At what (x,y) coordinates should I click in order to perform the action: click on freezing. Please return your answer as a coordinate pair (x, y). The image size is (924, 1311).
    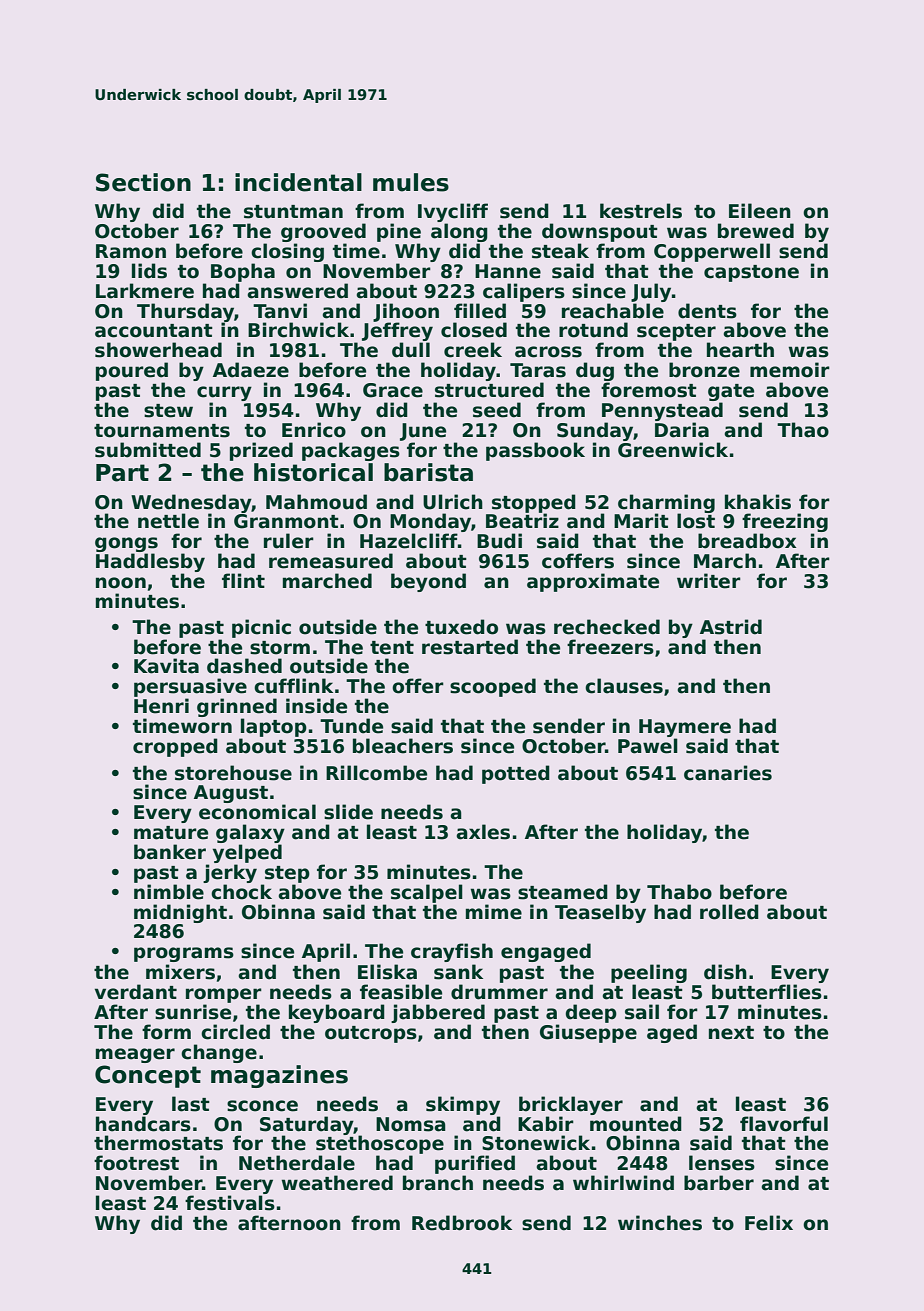
    Looking at the image, I should click on (785, 522).
